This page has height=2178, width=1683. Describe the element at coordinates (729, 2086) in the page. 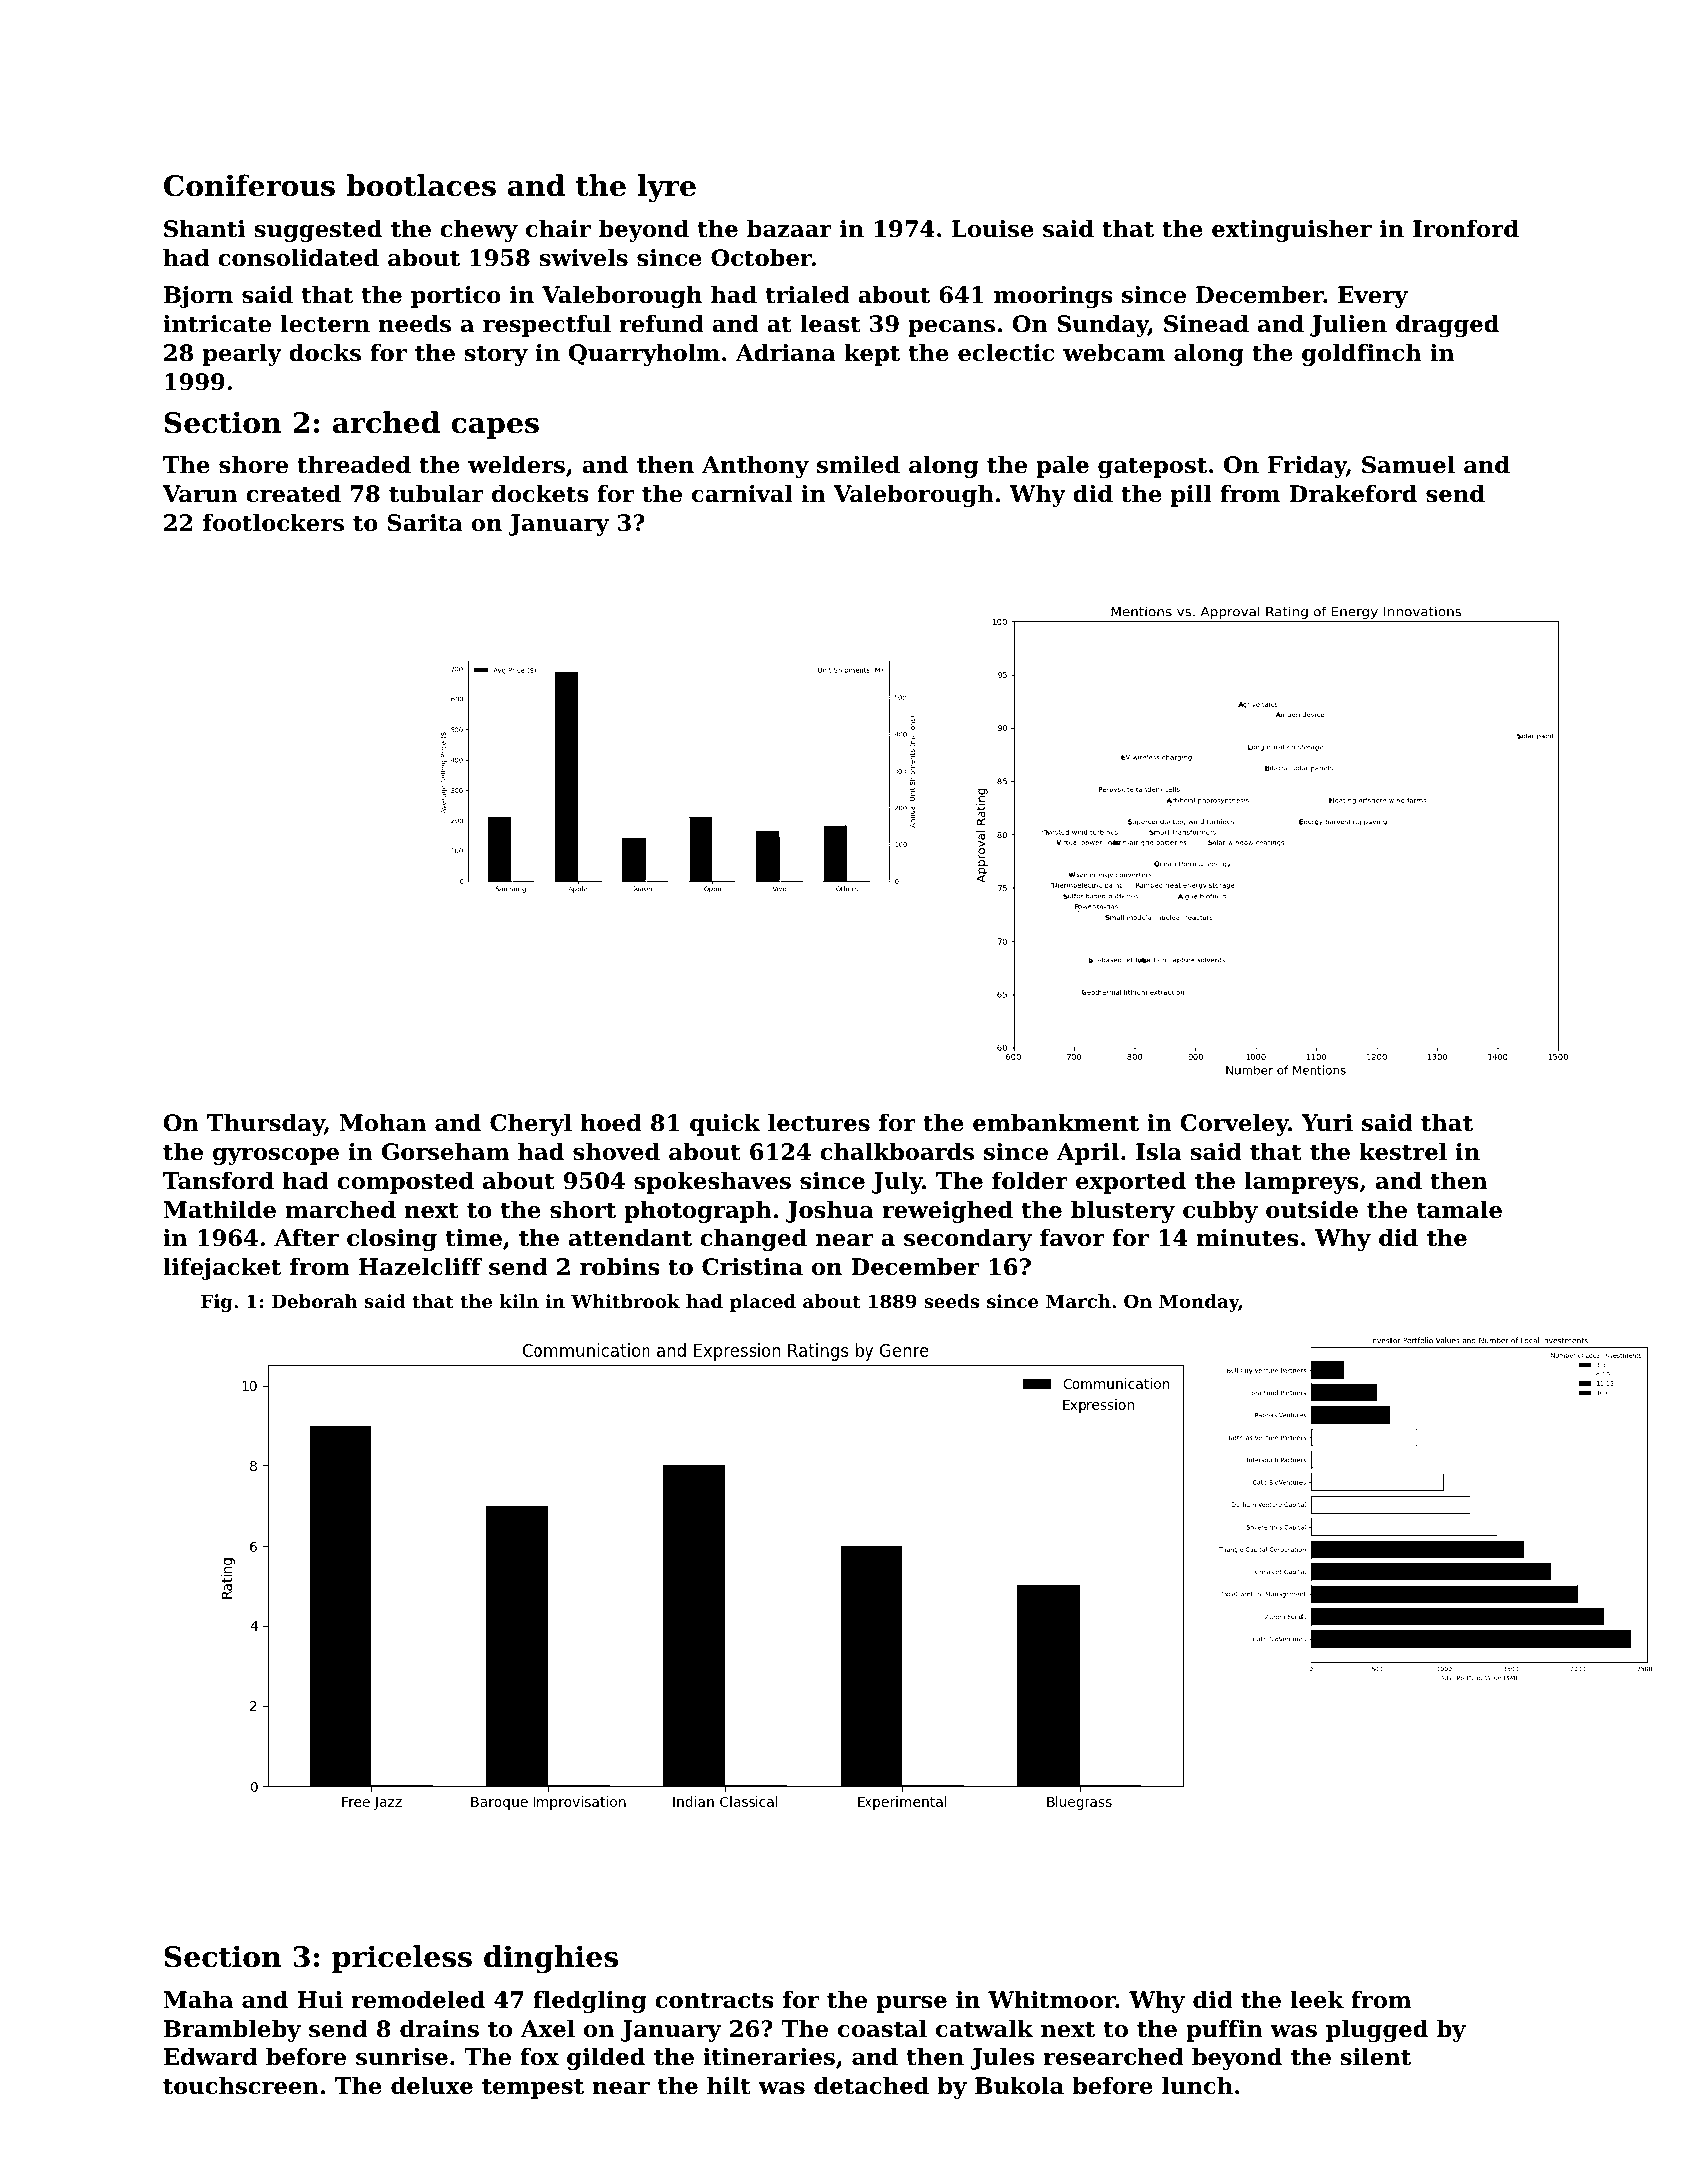

I see `hilt` at that location.
